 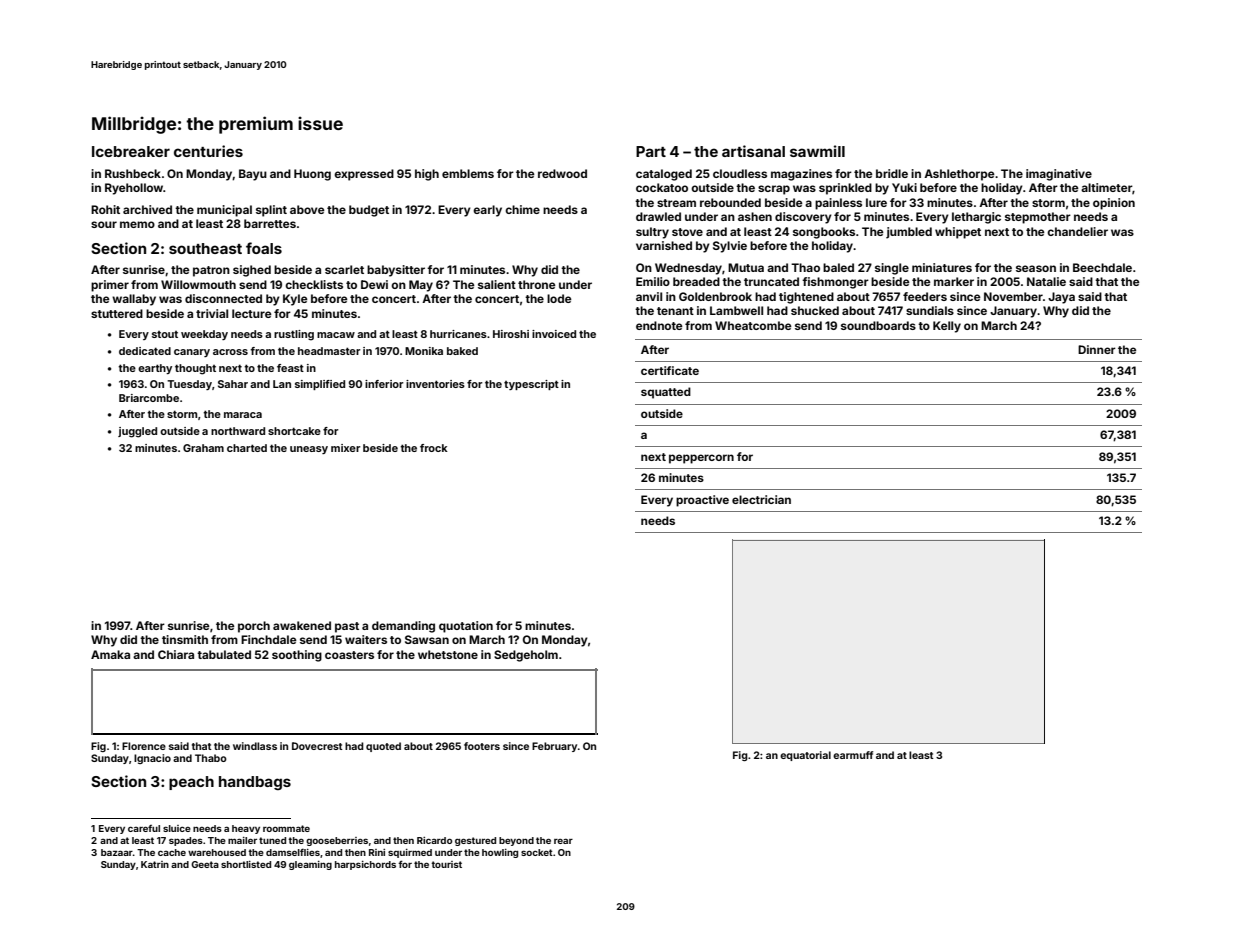 I want to click on emblems, so click(x=468, y=173).
